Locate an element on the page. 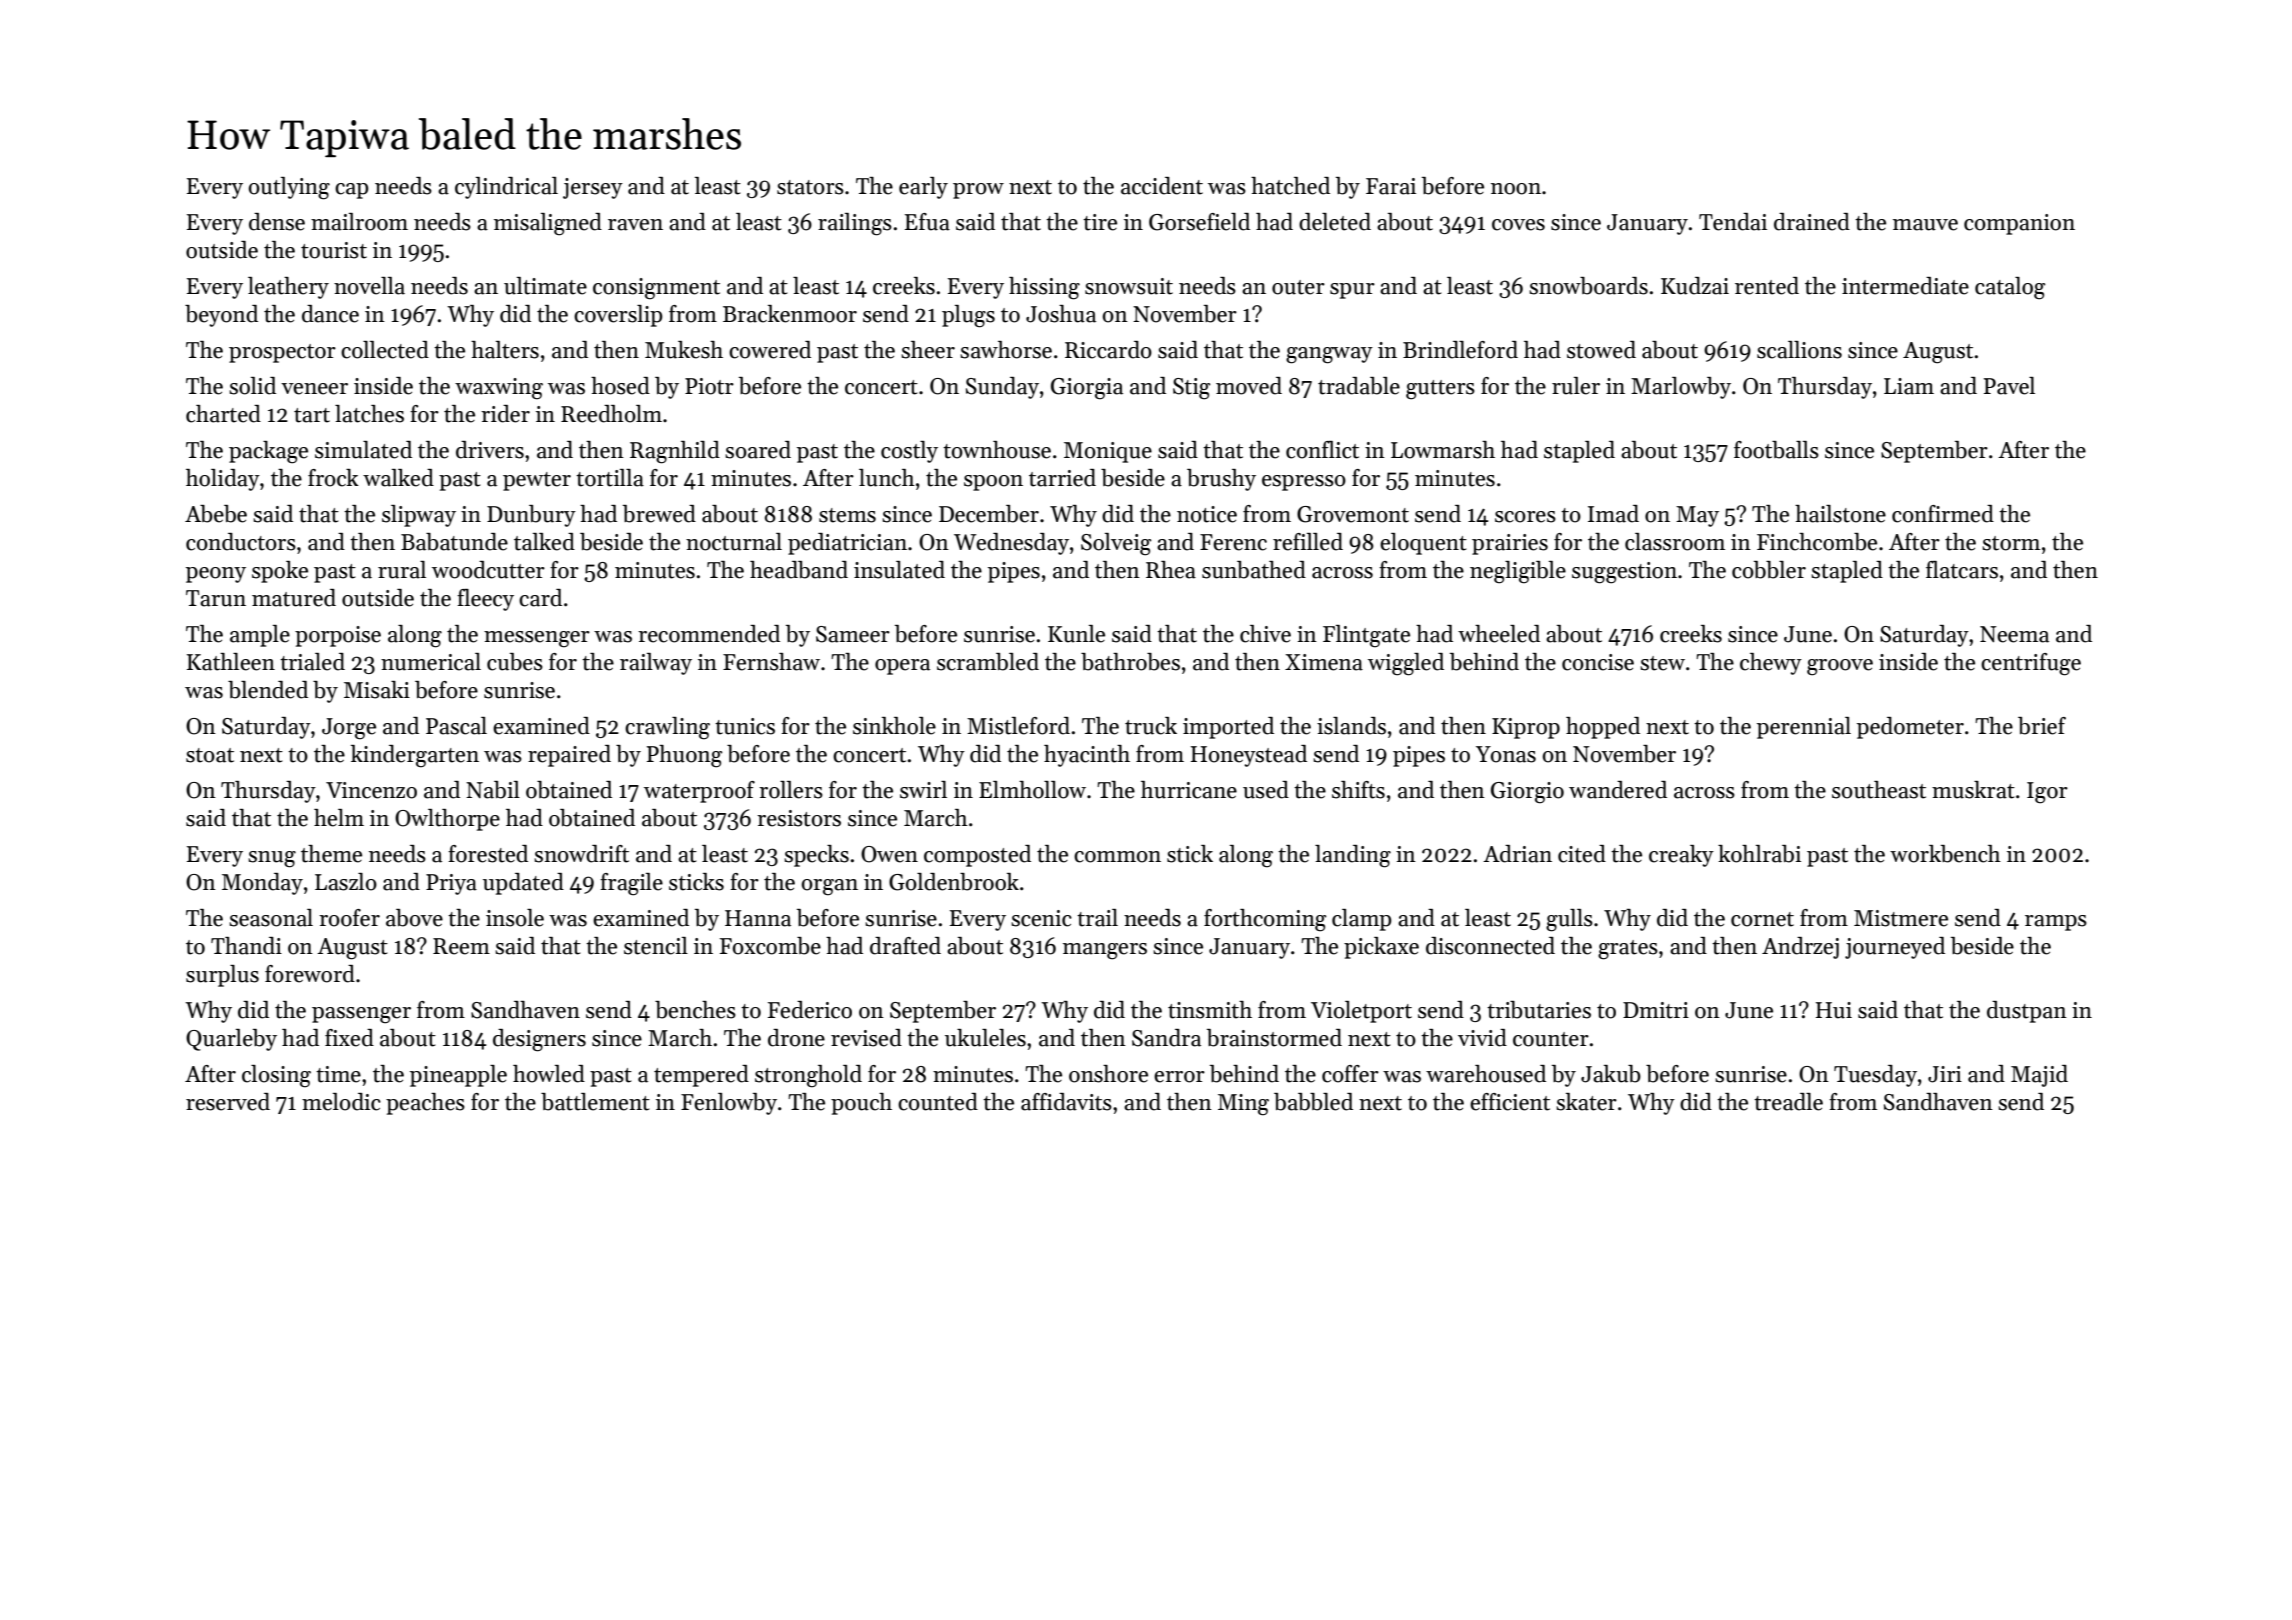 The width and height of the image is (2292, 1620). Nabil is located at coordinates (493, 790).
